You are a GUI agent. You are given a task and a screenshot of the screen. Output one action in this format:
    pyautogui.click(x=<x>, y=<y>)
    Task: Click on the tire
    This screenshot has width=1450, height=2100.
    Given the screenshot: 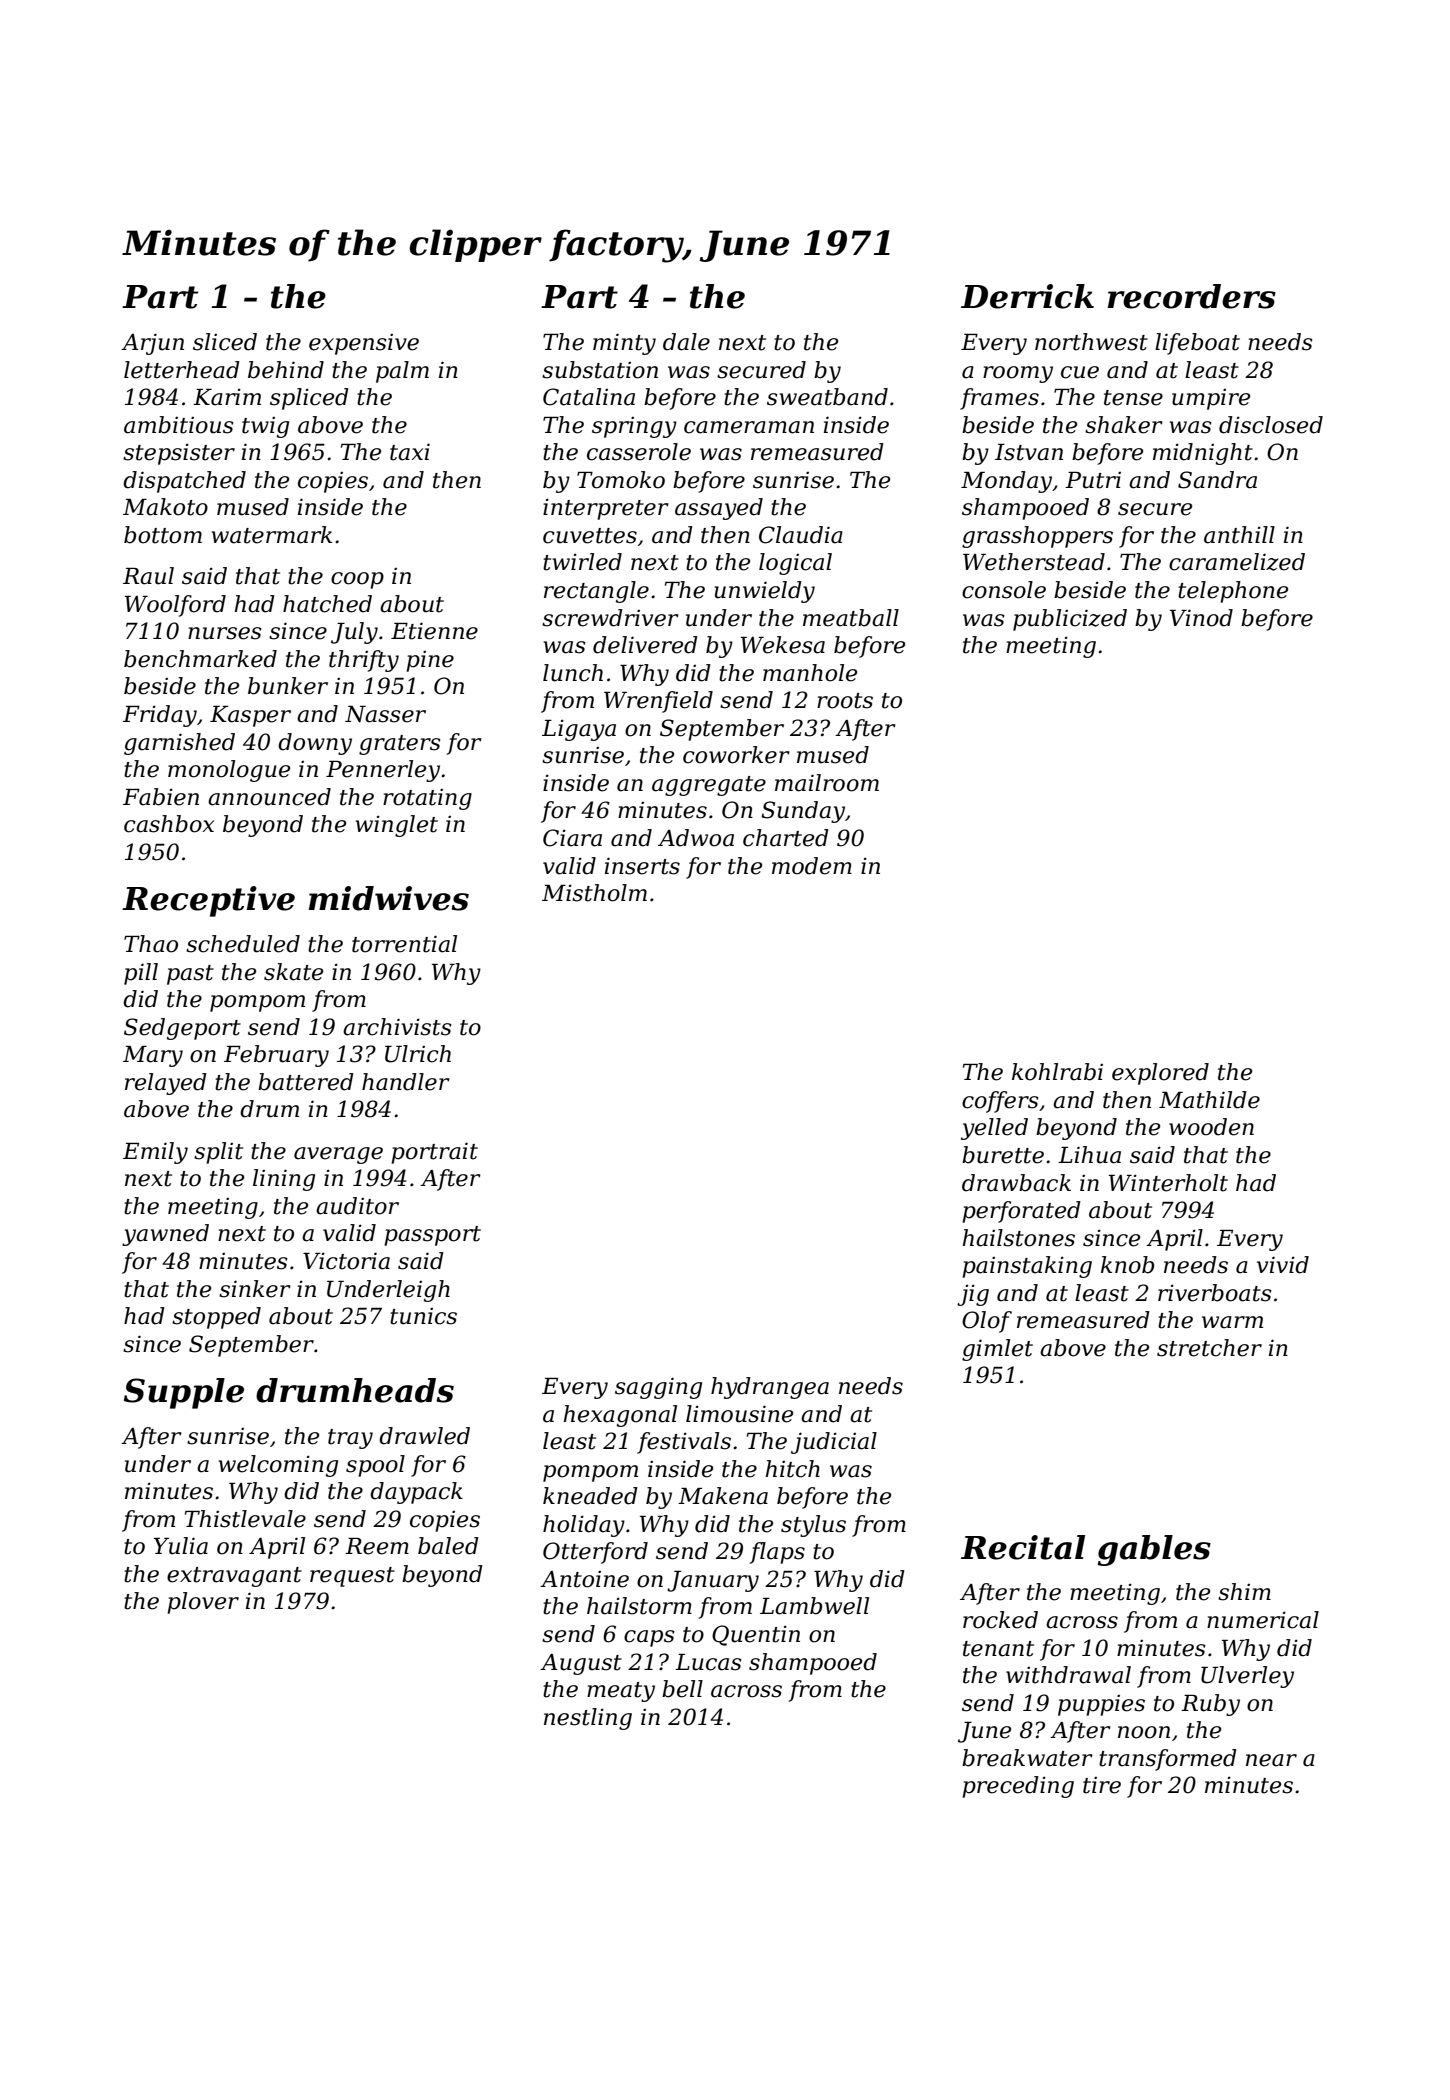 What is the action you would take?
    pyautogui.click(x=1102, y=1785)
